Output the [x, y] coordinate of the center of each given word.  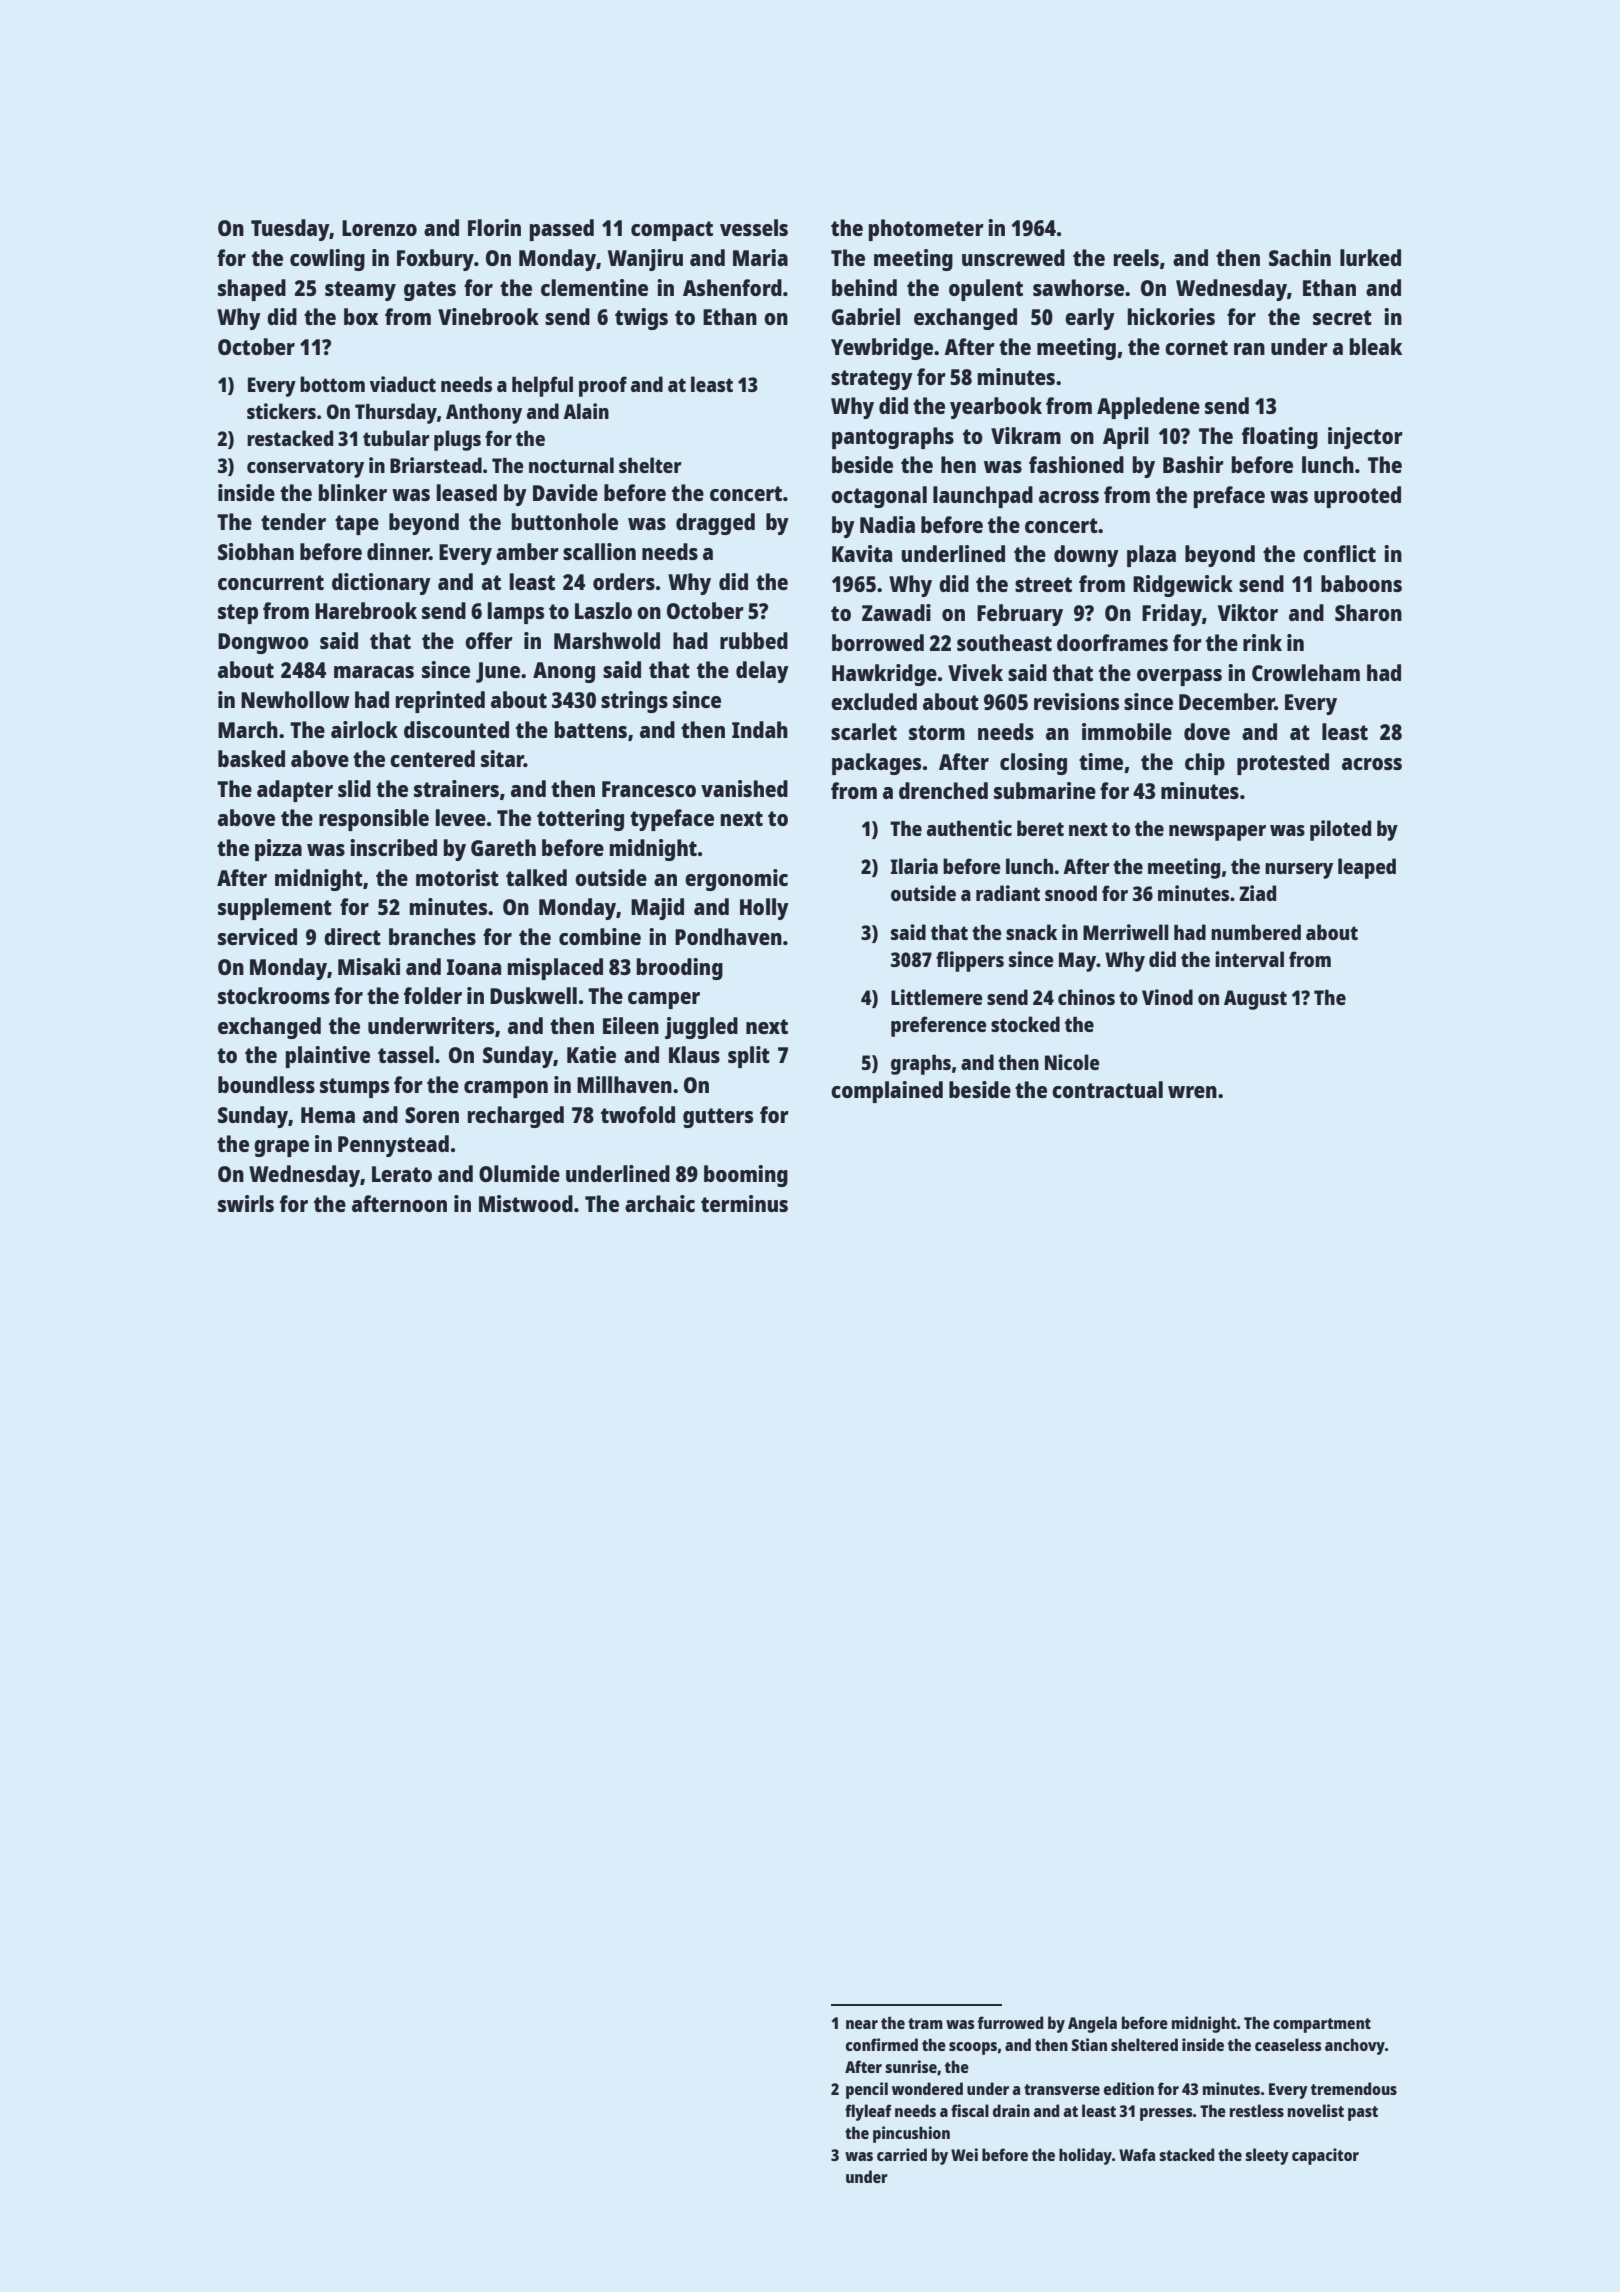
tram [925, 2023]
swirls [246, 1203]
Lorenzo [379, 228]
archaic [660, 1203]
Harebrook [366, 610]
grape [281, 1148]
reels [1136, 257]
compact [672, 231]
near [862, 2024]
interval [1249, 959]
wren [1192, 1092]
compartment [1322, 2025]
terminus [744, 1203]
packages [876, 764]
